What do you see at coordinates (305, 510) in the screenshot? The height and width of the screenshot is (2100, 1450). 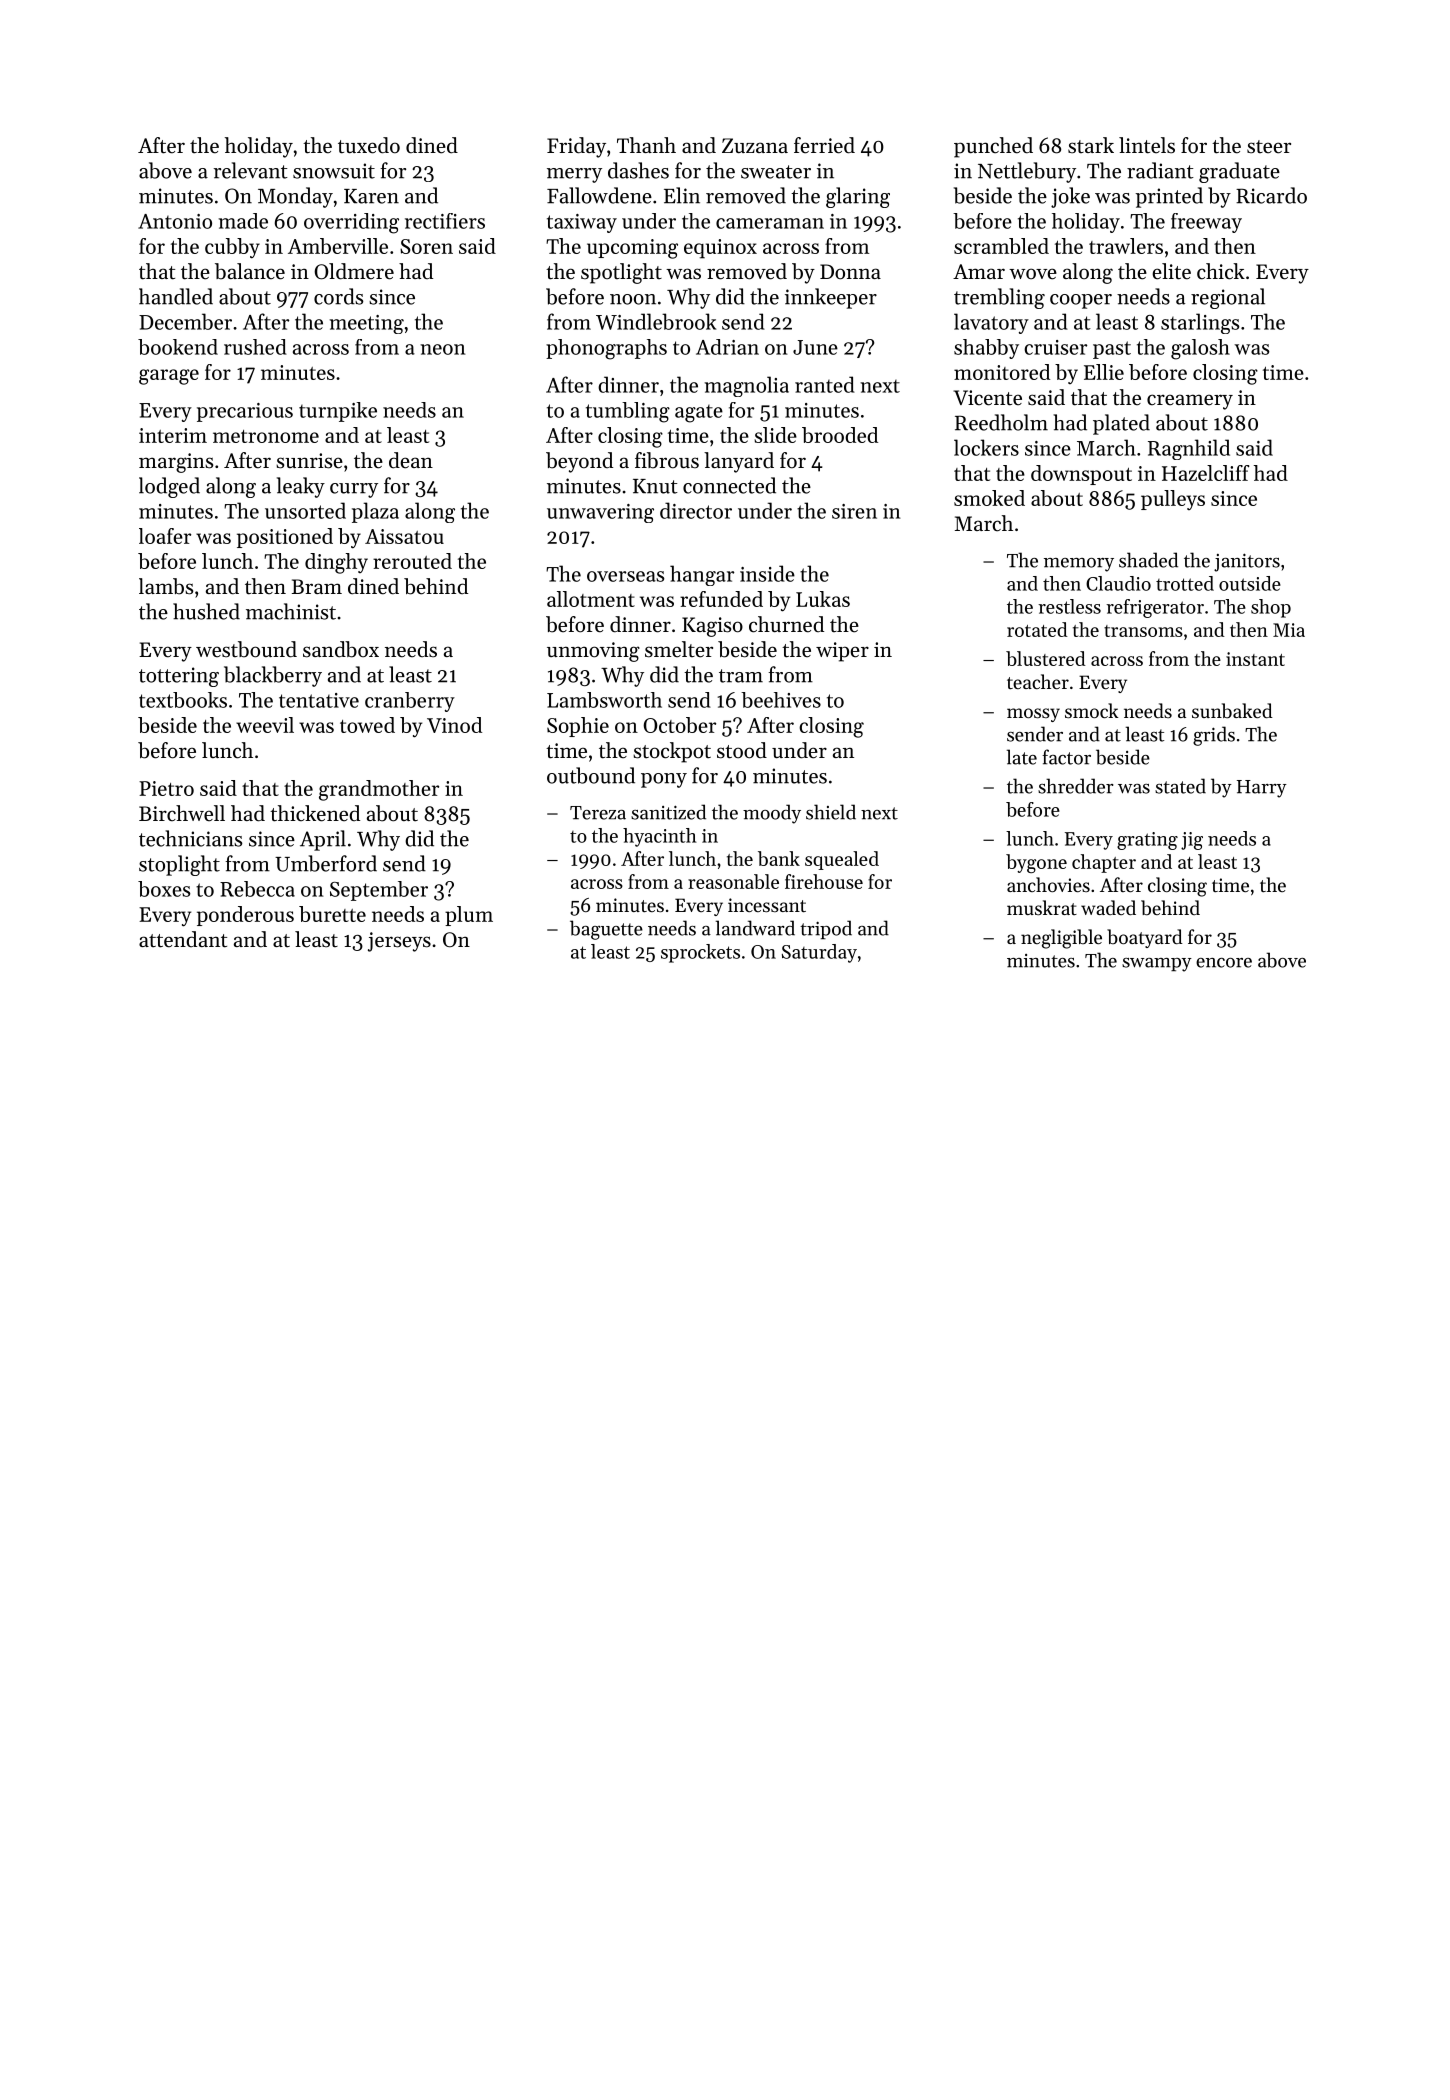 I see `unsorted` at bounding box center [305, 510].
